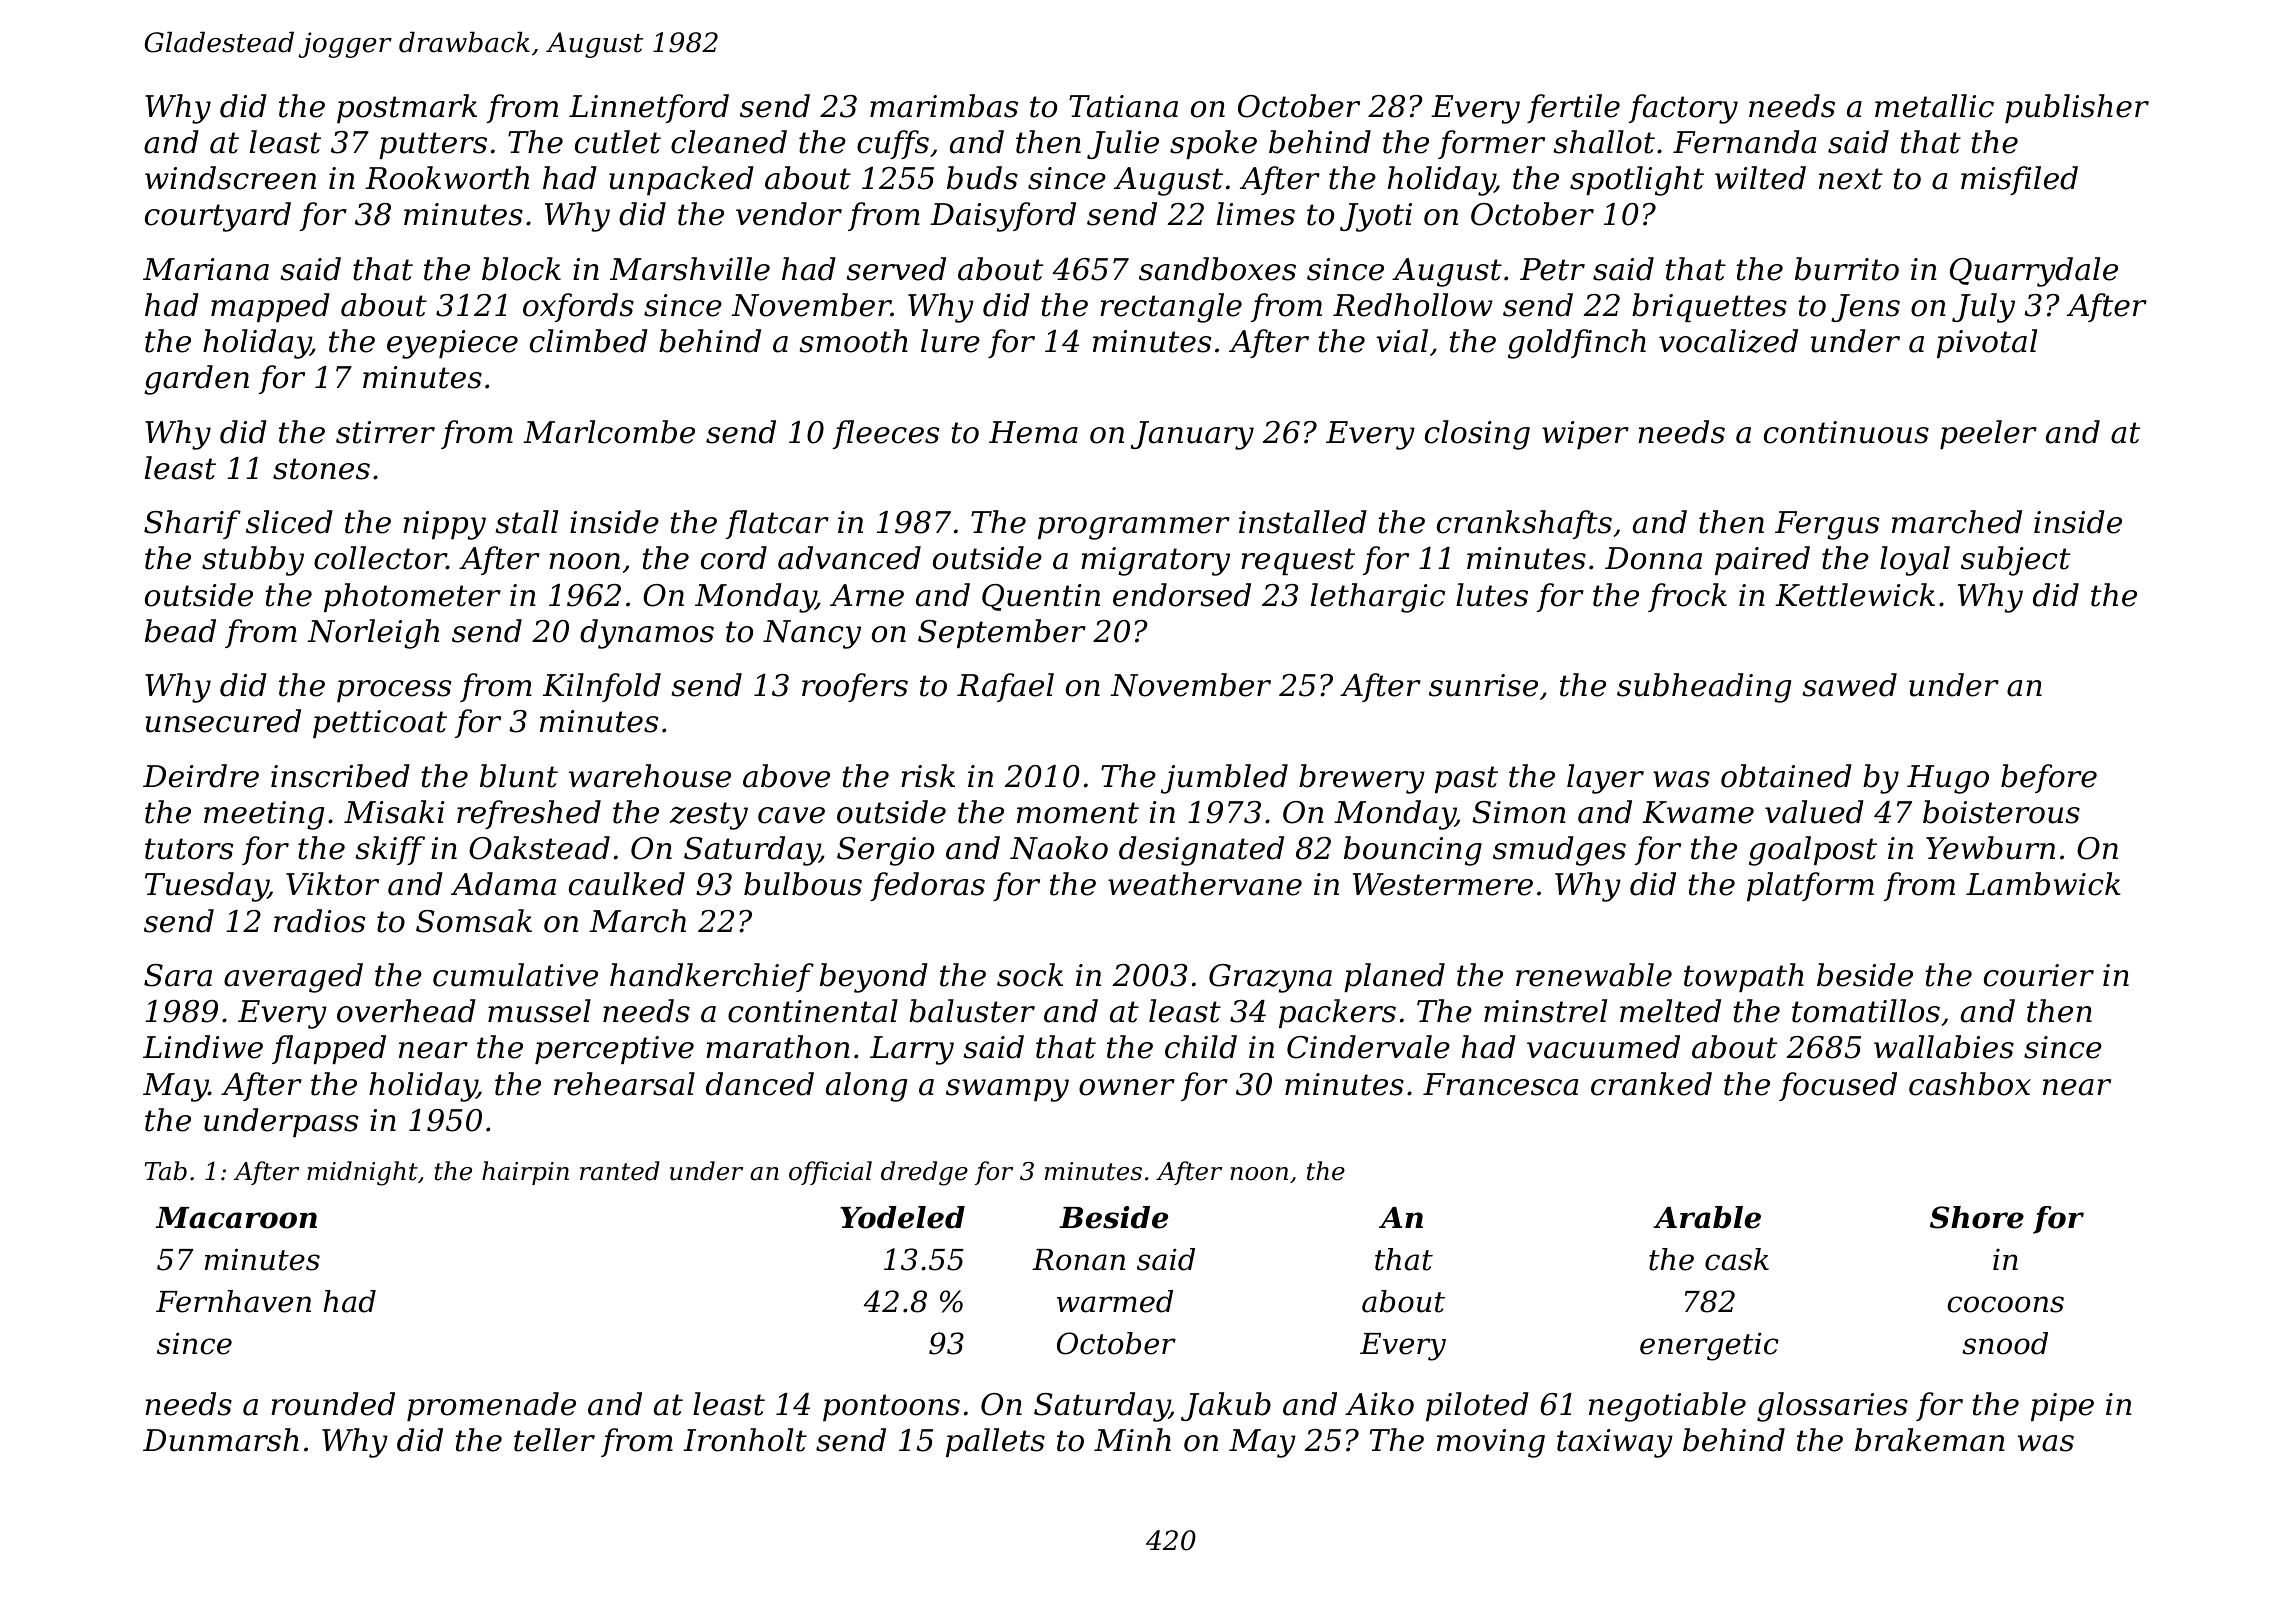 The height and width of the screenshot is (1620, 2292). What do you see at coordinates (1007, 1090) in the screenshot?
I see `swampy` at bounding box center [1007, 1090].
